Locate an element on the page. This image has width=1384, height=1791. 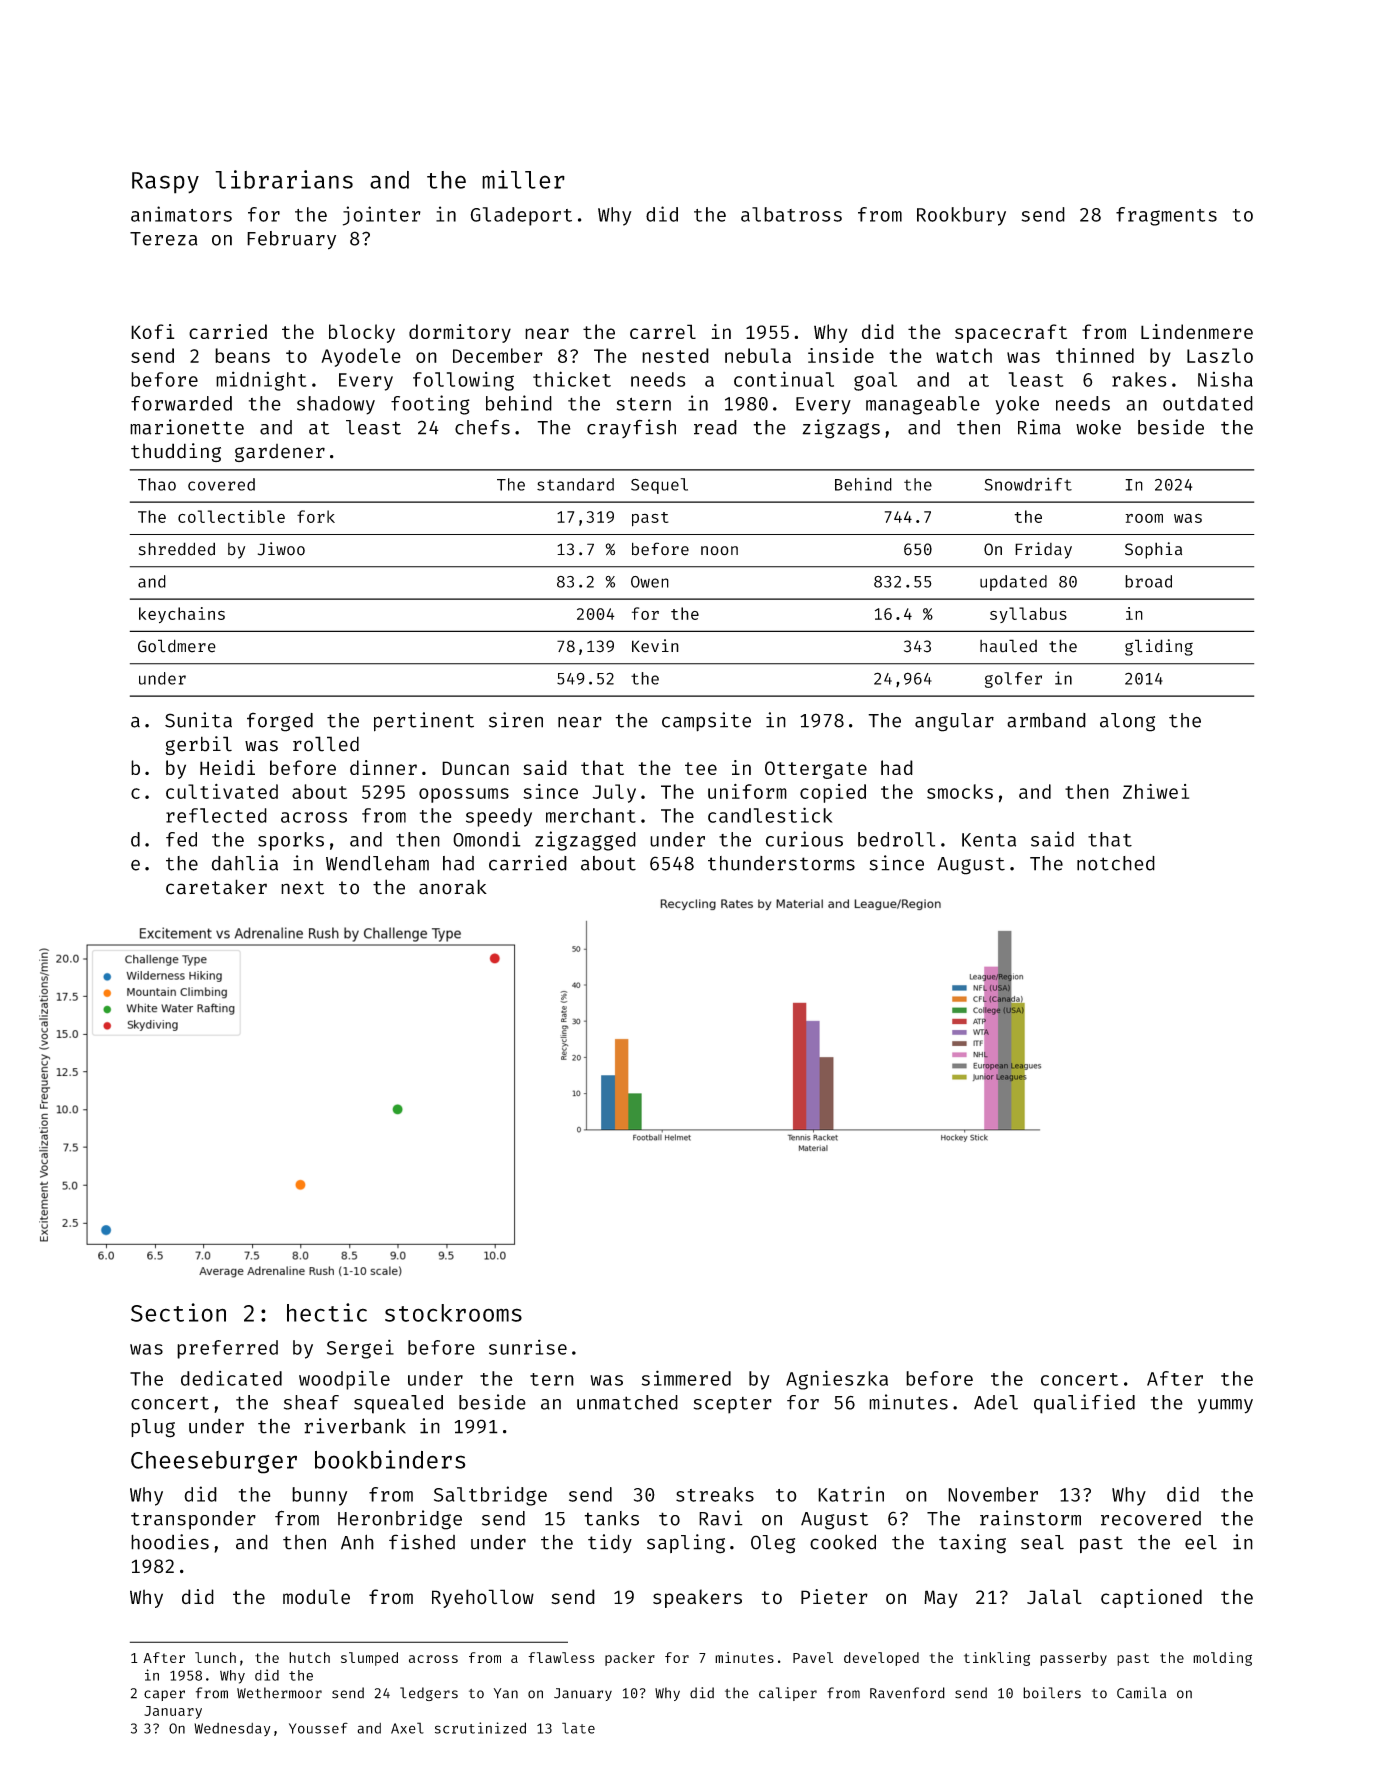
jointer is located at coordinates (382, 216).
